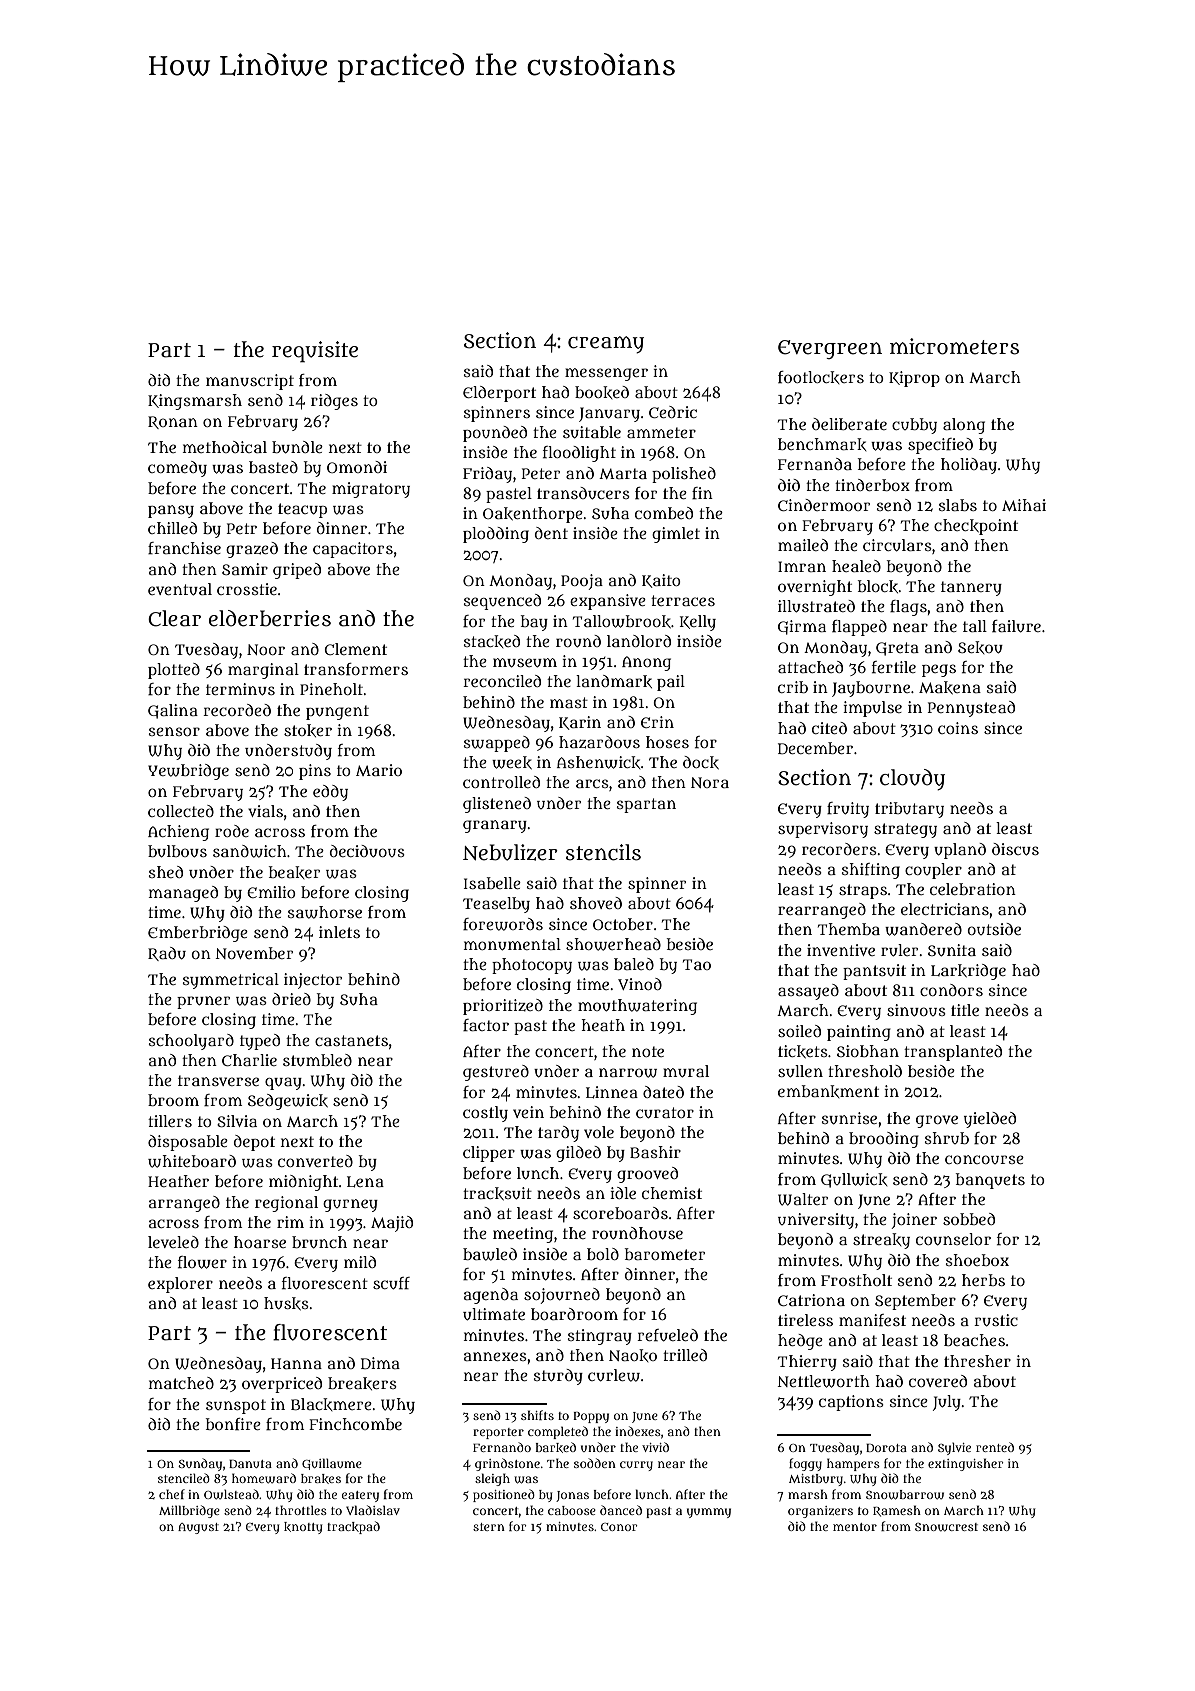 This screenshot has width=1195, height=1691. Describe the element at coordinates (173, 422) in the screenshot. I see `Ronan` at that location.
